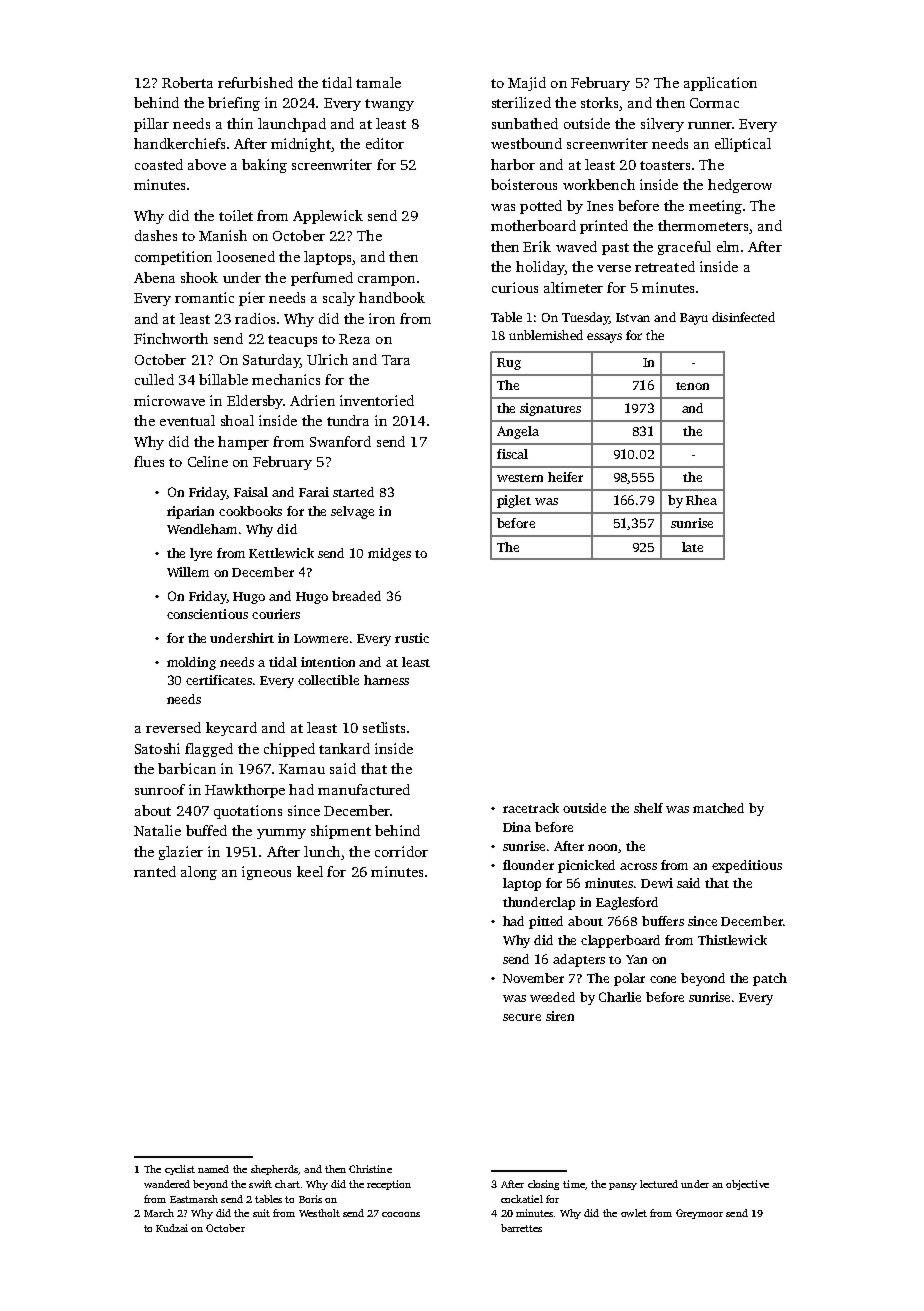 Image resolution: width=924 pixels, height=1311 pixels. What do you see at coordinates (710, 125) in the screenshot?
I see `runner` at bounding box center [710, 125].
